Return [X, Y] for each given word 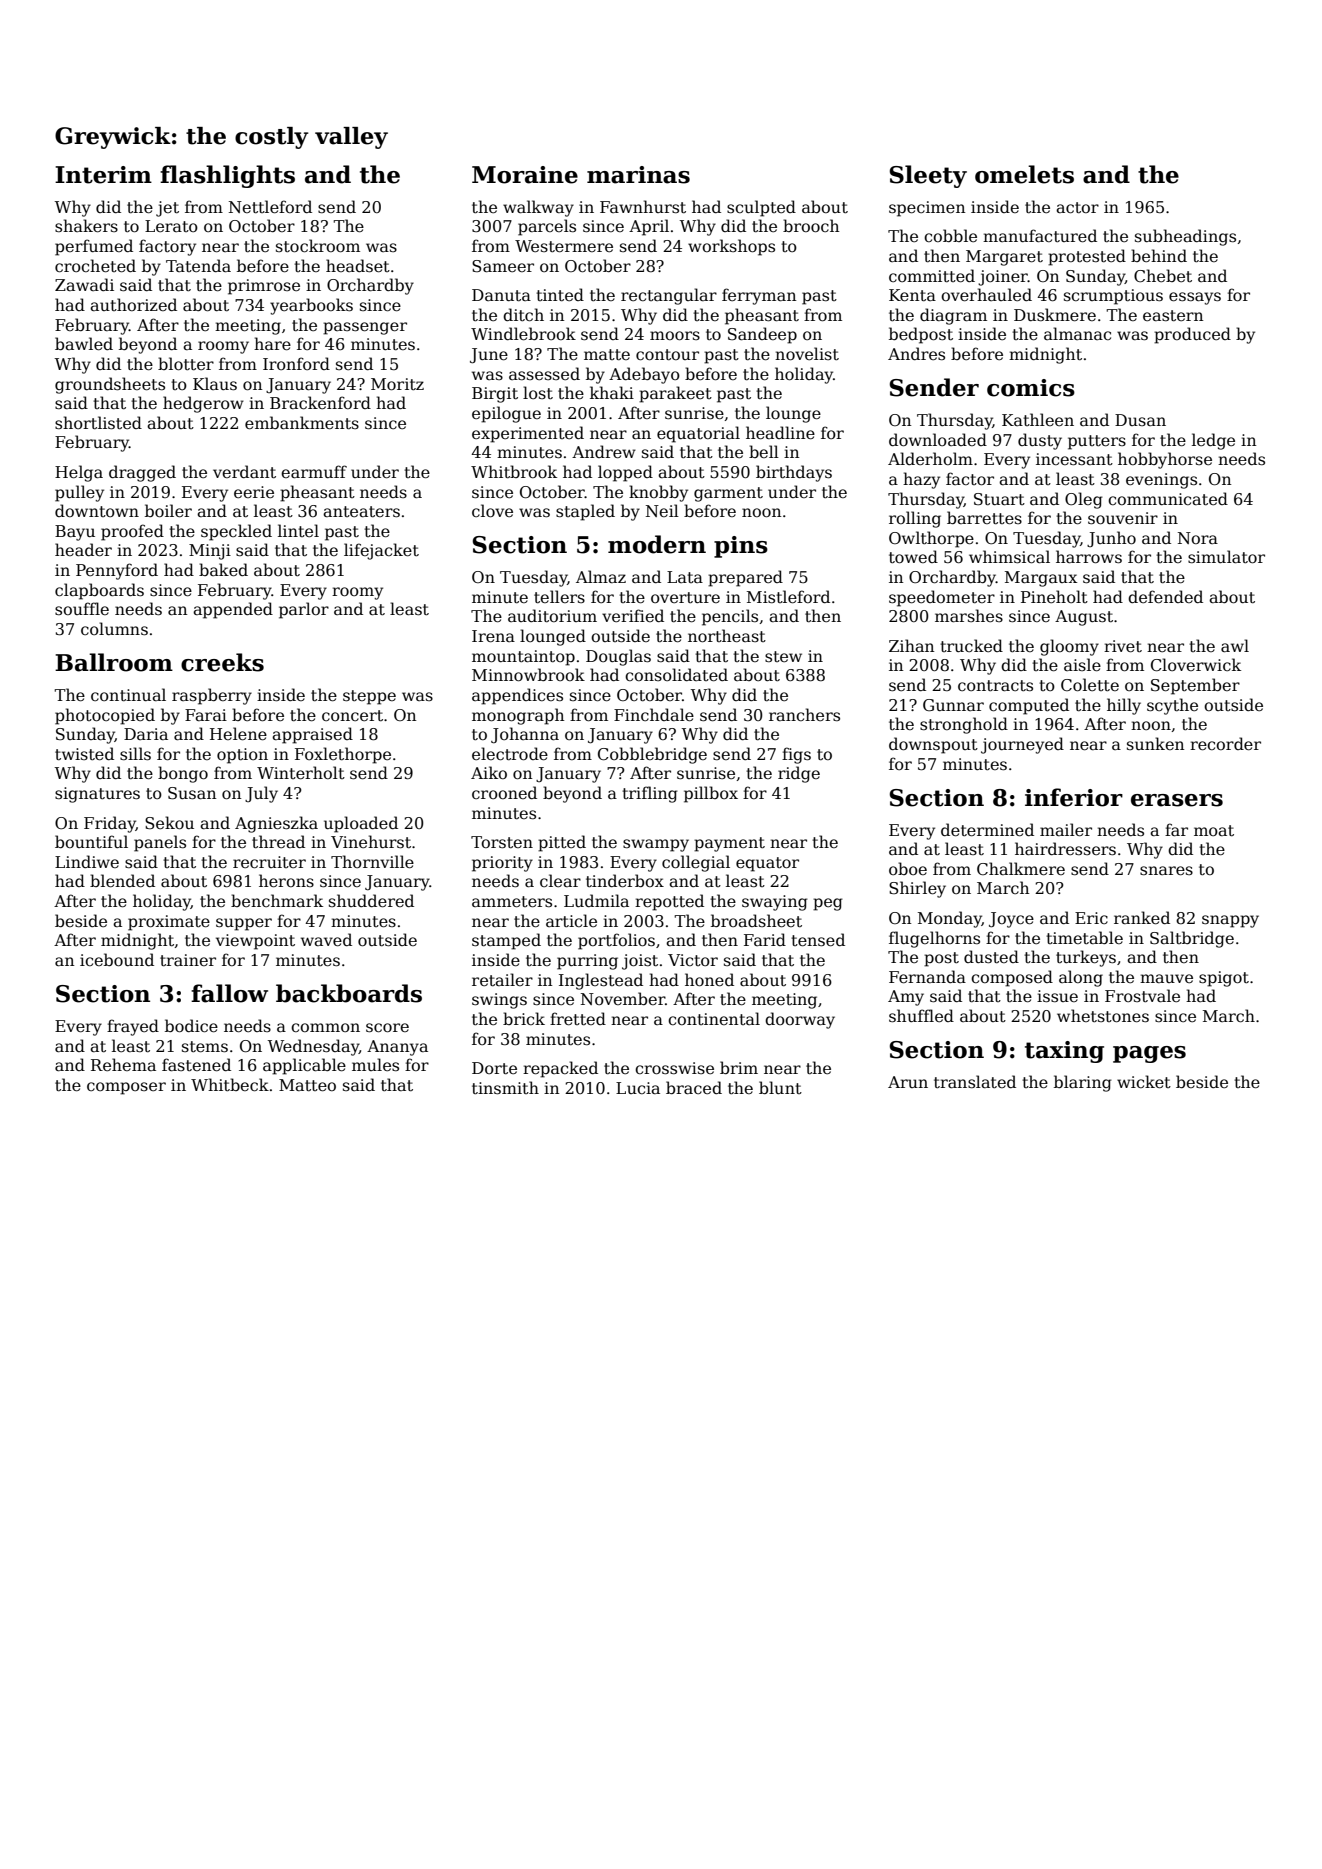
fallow [229, 993]
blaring [1083, 1083]
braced [694, 1088]
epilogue [506, 414]
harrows [1089, 557]
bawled [84, 344]
